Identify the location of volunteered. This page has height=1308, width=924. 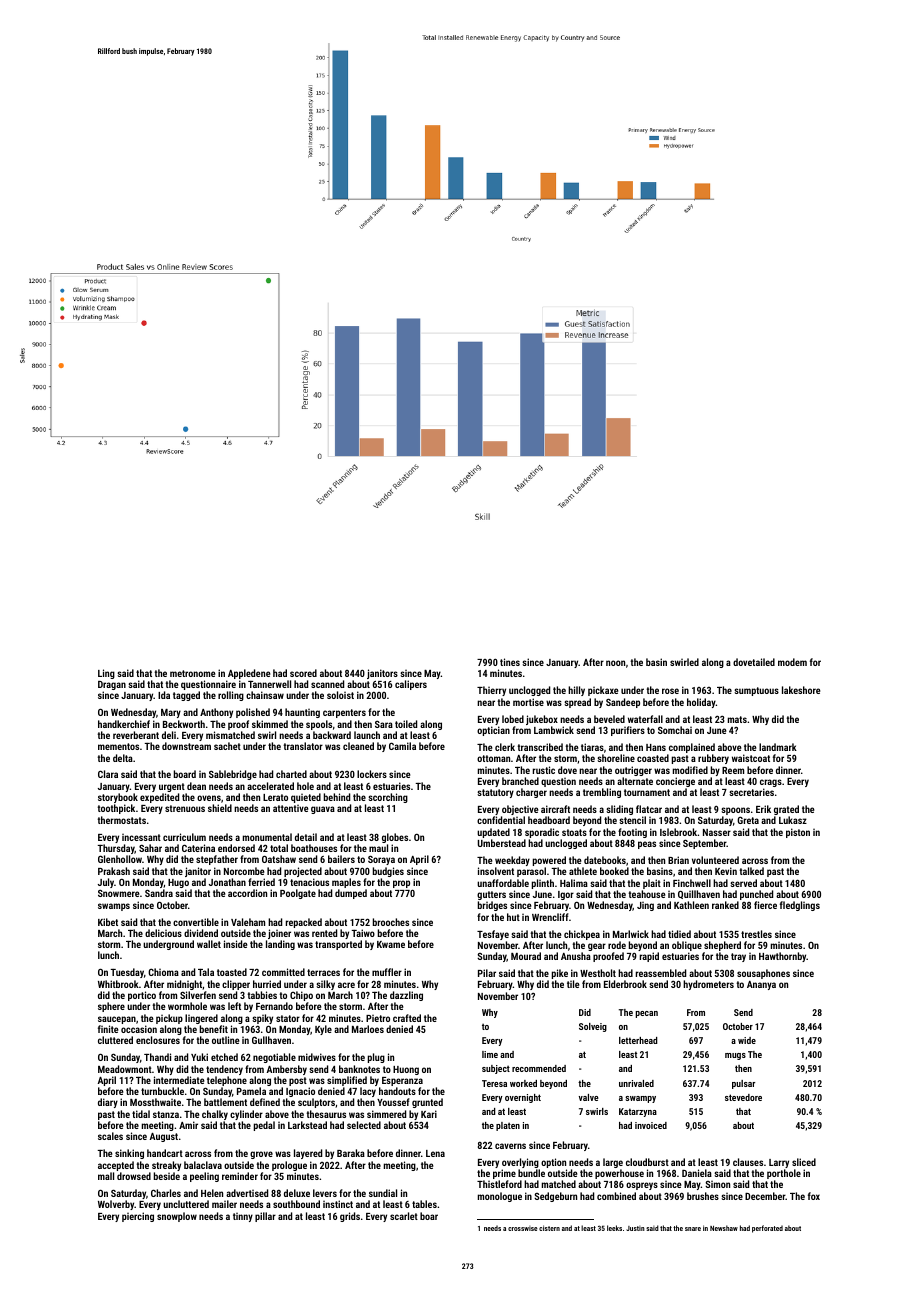
(715, 860).
